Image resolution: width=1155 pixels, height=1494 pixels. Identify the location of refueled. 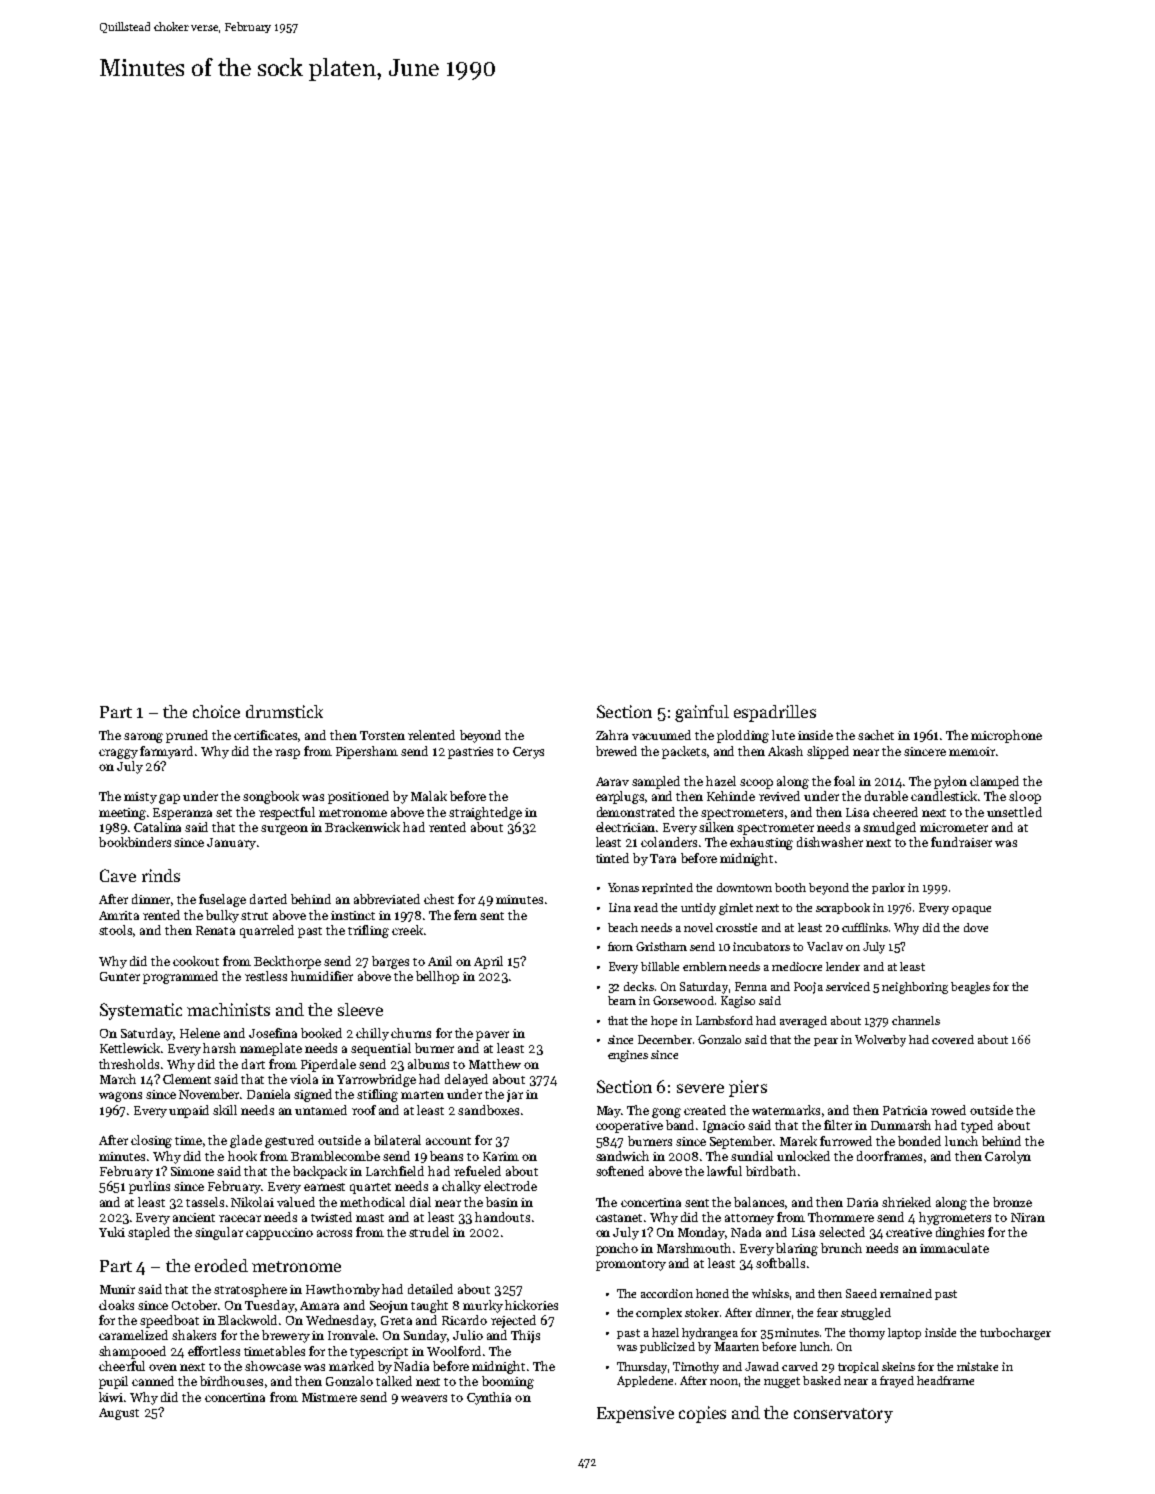
(477, 1171).
